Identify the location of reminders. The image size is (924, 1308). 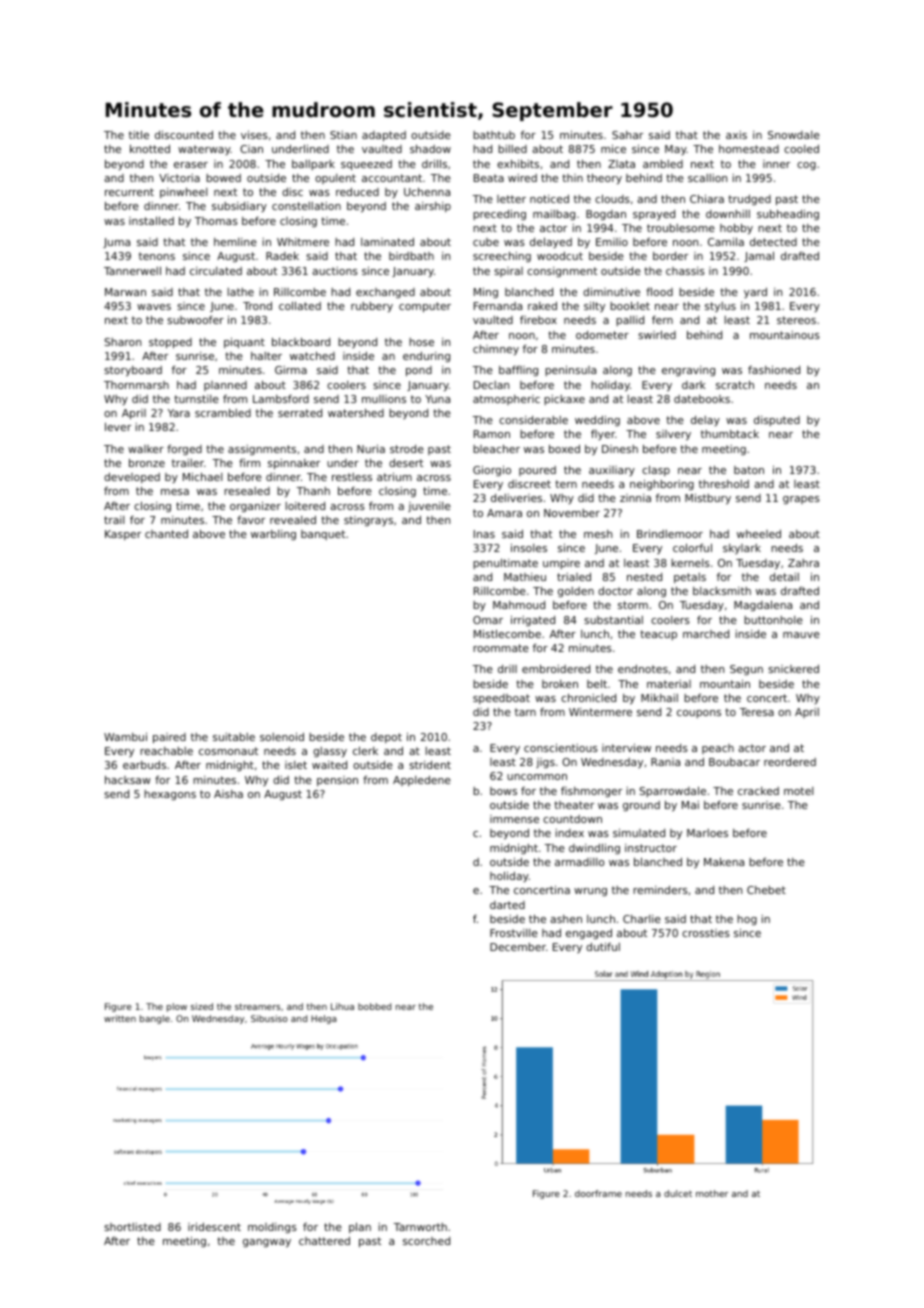
(660, 890).
